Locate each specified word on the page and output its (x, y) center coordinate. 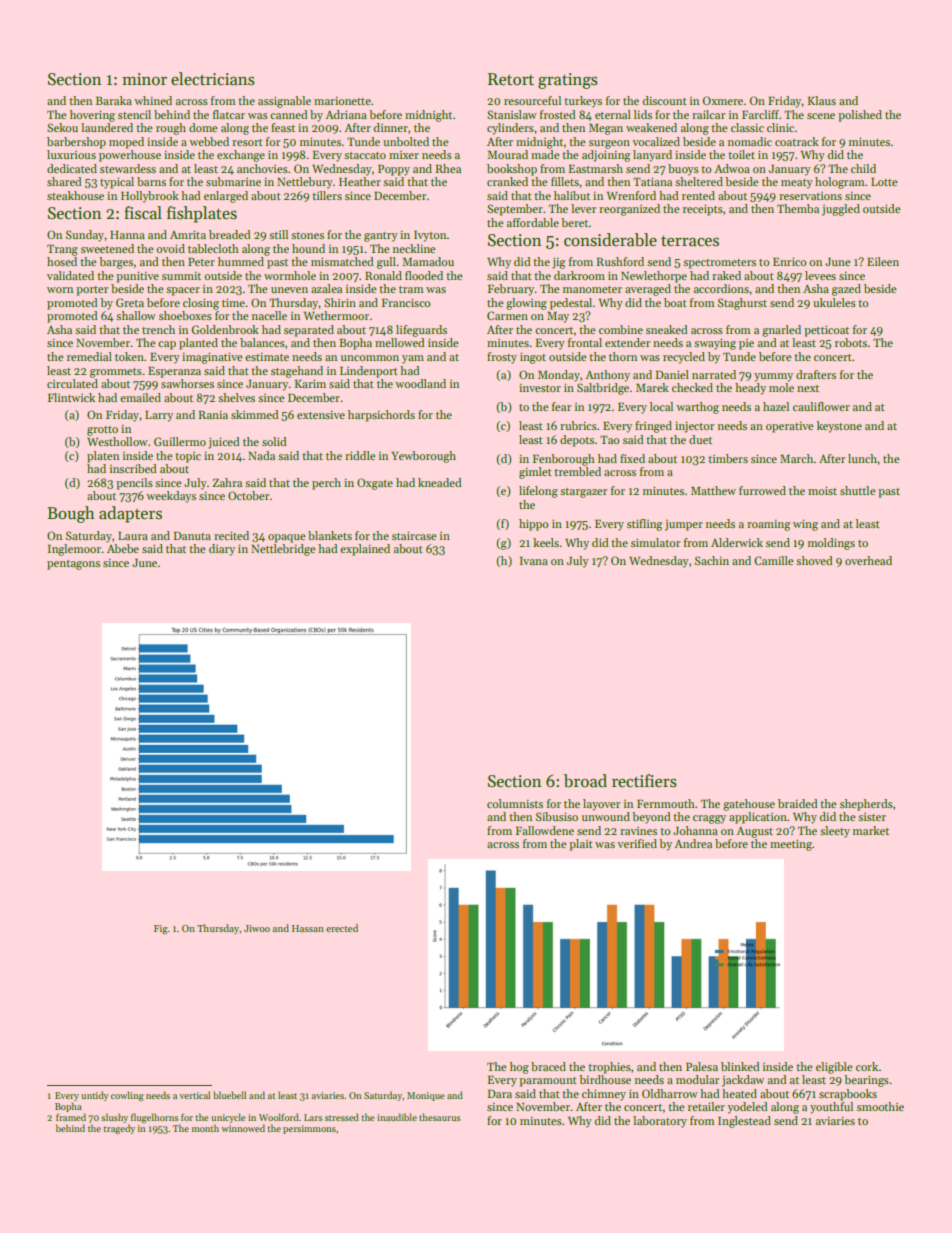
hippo (534, 525)
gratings (568, 81)
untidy (95, 1096)
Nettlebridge (283, 550)
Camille (774, 560)
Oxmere (723, 100)
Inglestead (744, 1122)
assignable (284, 102)
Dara (500, 1094)
